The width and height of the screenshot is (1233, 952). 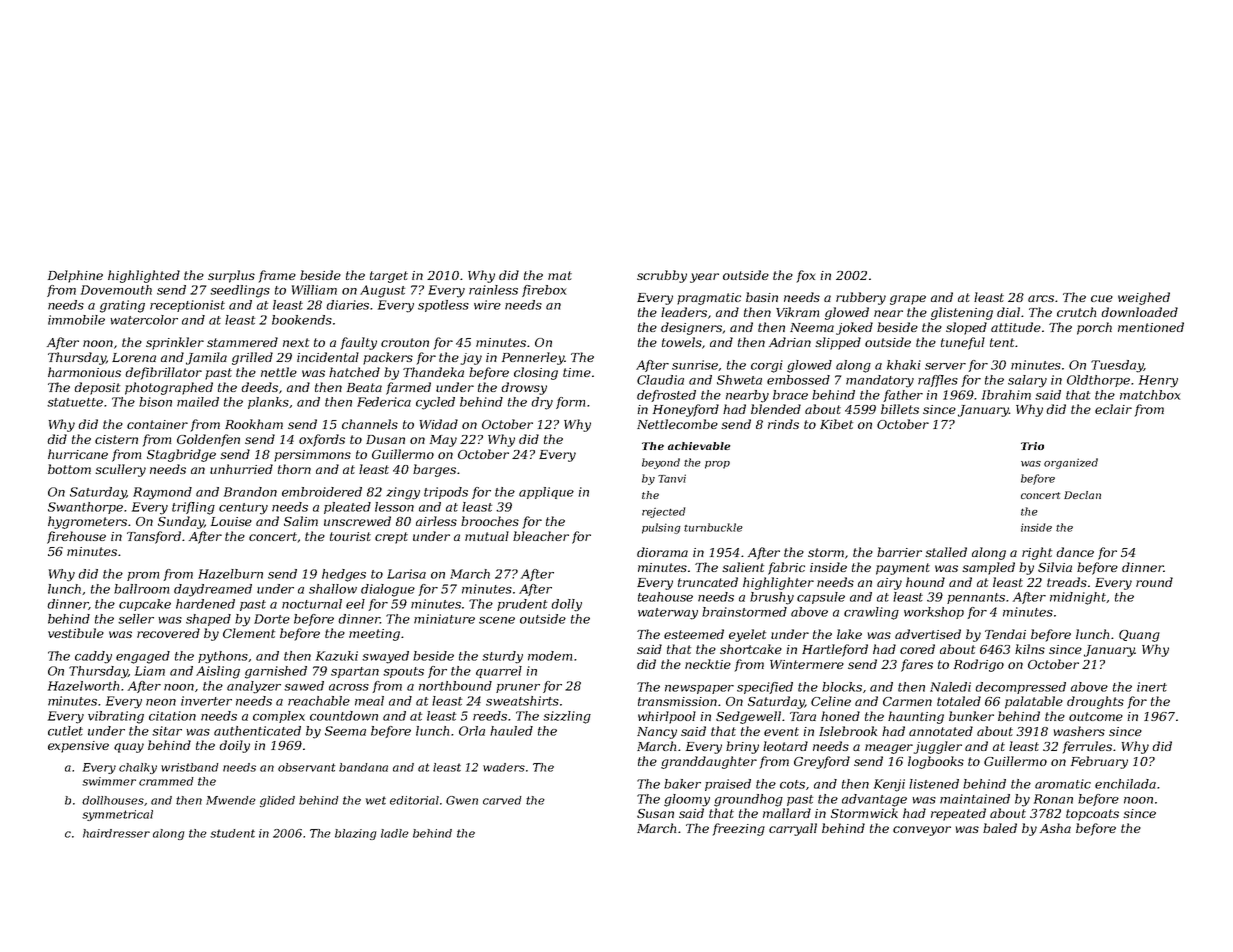 I want to click on blended, so click(x=776, y=409).
